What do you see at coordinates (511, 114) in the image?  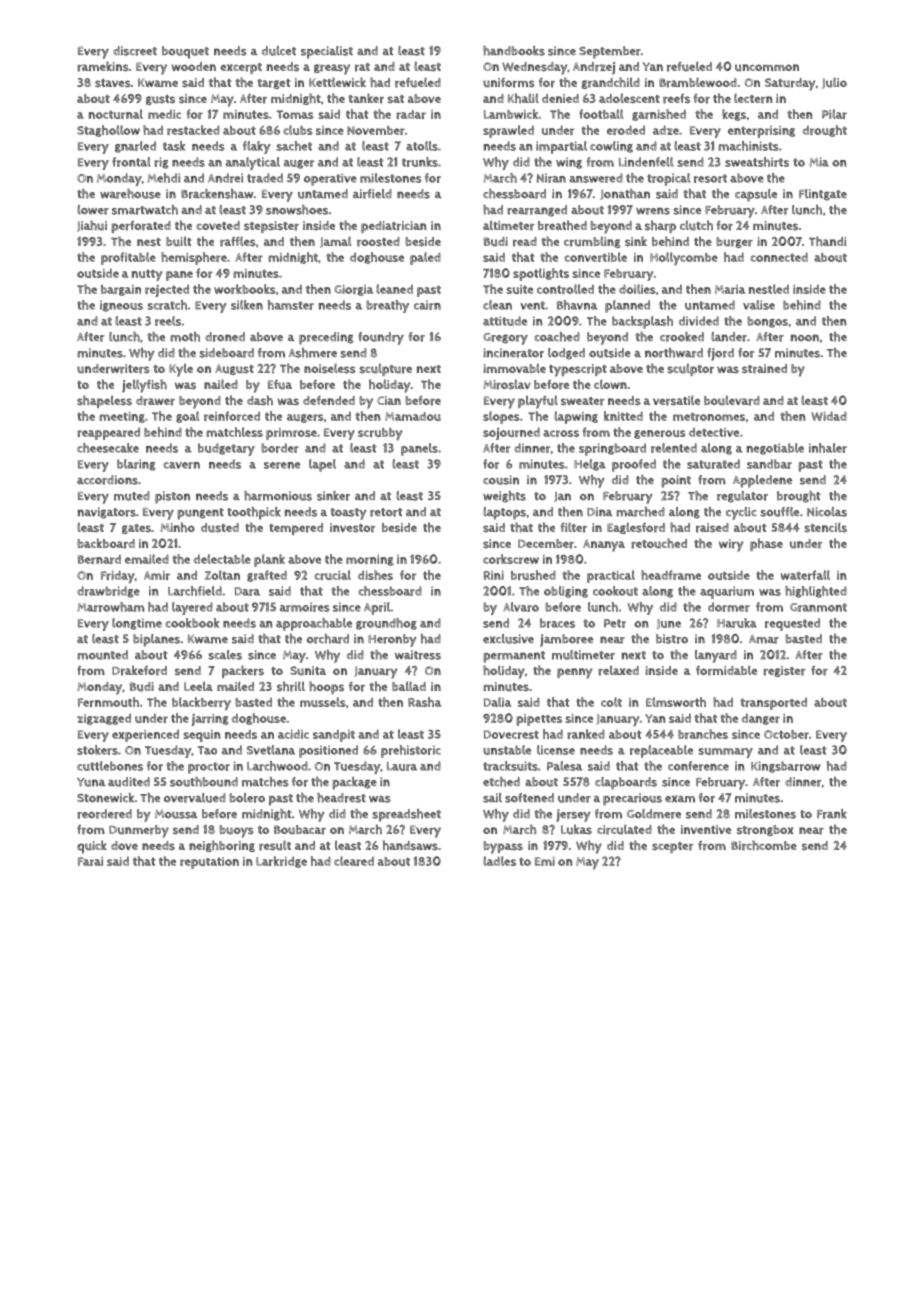 I see `Lambwick` at bounding box center [511, 114].
